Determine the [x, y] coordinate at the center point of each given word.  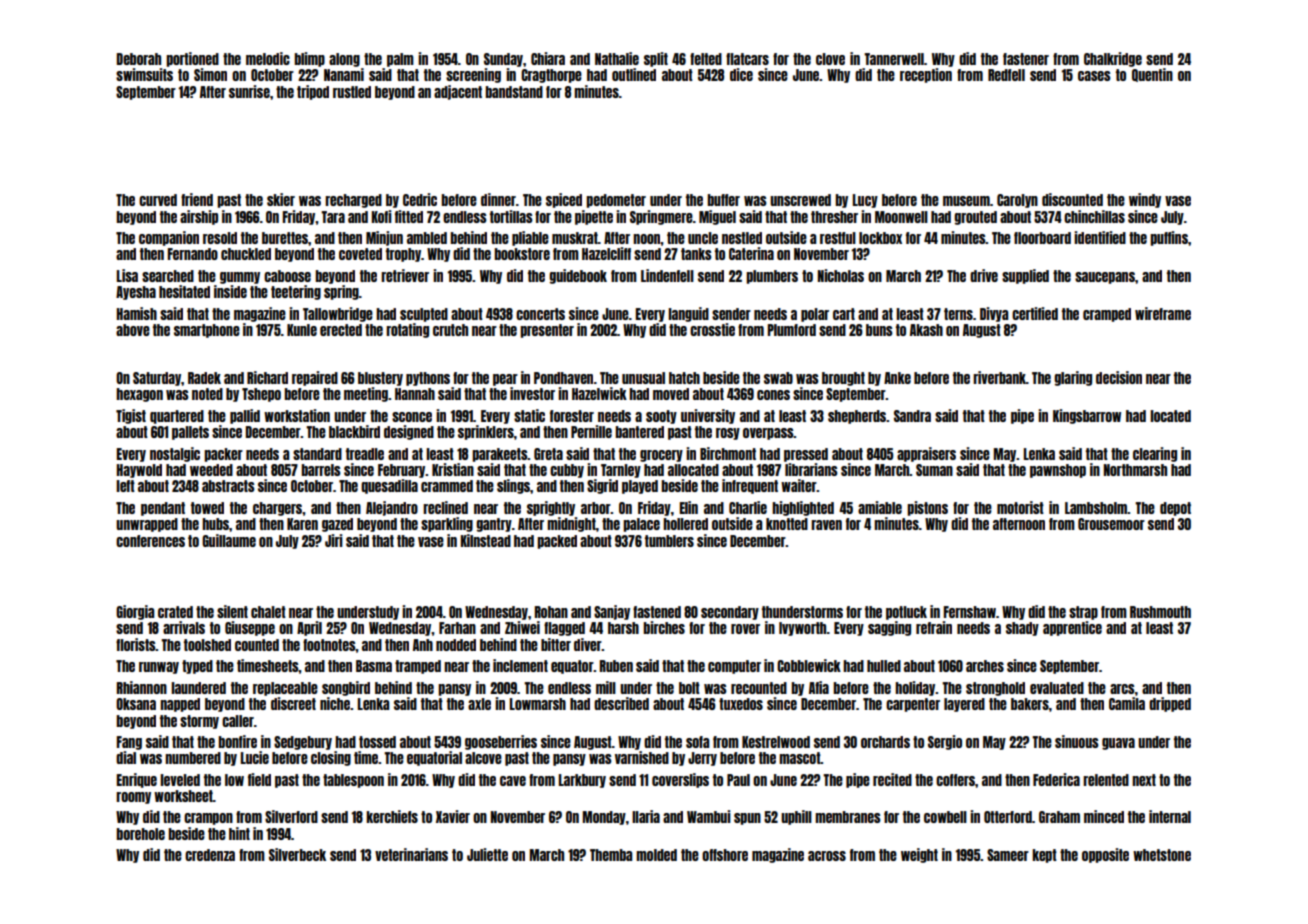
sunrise [249, 91]
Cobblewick [809, 665]
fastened [657, 612]
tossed [377, 742]
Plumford [792, 330]
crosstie [712, 329]
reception [926, 75]
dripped [1170, 704]
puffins [1169, 238]
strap [1083, 613]
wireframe [1163, 313]
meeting [366, 394]
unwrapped [147, 525]
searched [168, 276]
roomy [133, 798]
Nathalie [617, 58]
